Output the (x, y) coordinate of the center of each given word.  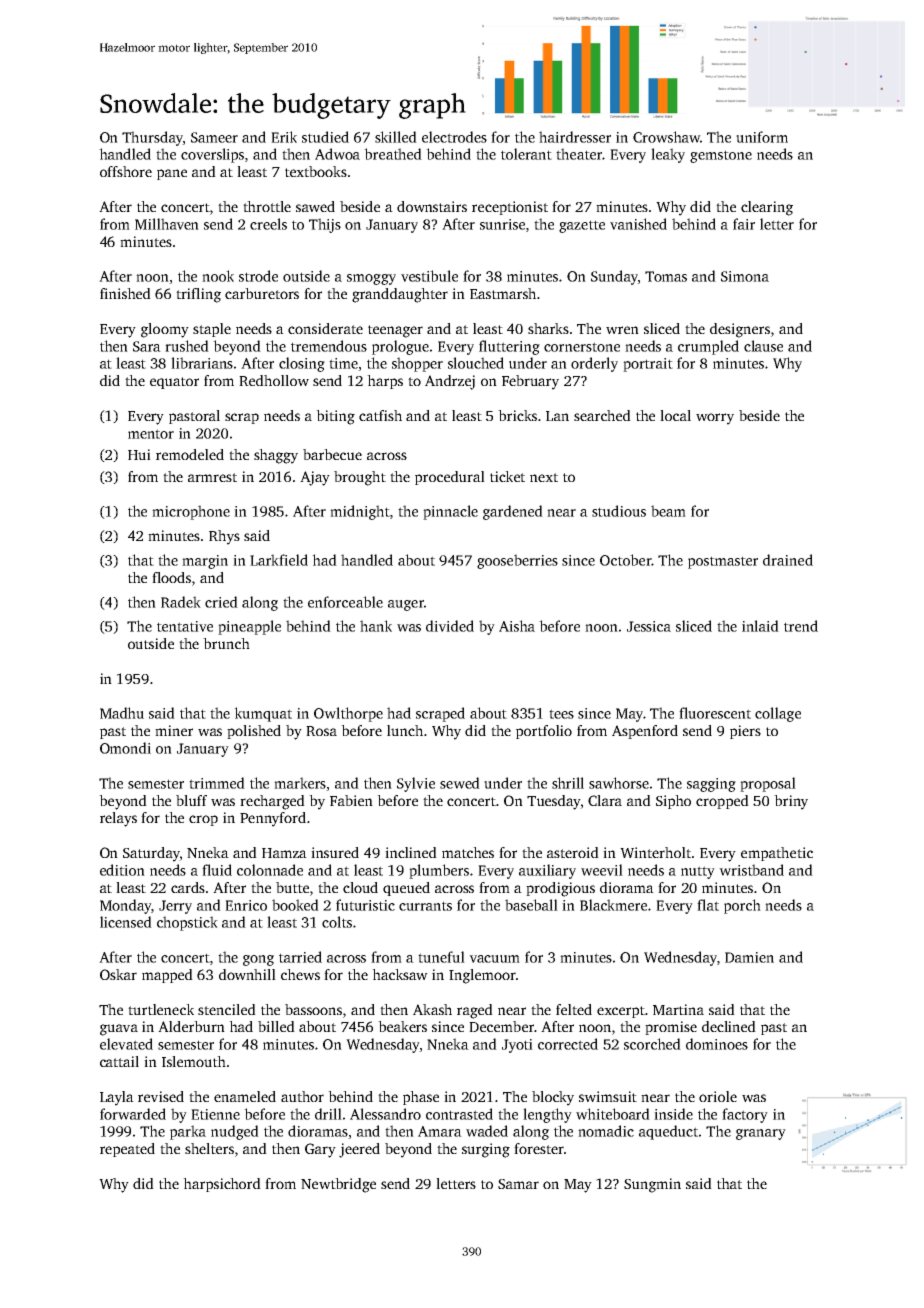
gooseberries (517, 561)
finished (125, 293)
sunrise (502, 224)
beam (668, 511)
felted (574, 1009)
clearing (767, 208)
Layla (117, 1098)
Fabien (351, 800)
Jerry (175, 907)
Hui (139, 454)
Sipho (673, 802)
